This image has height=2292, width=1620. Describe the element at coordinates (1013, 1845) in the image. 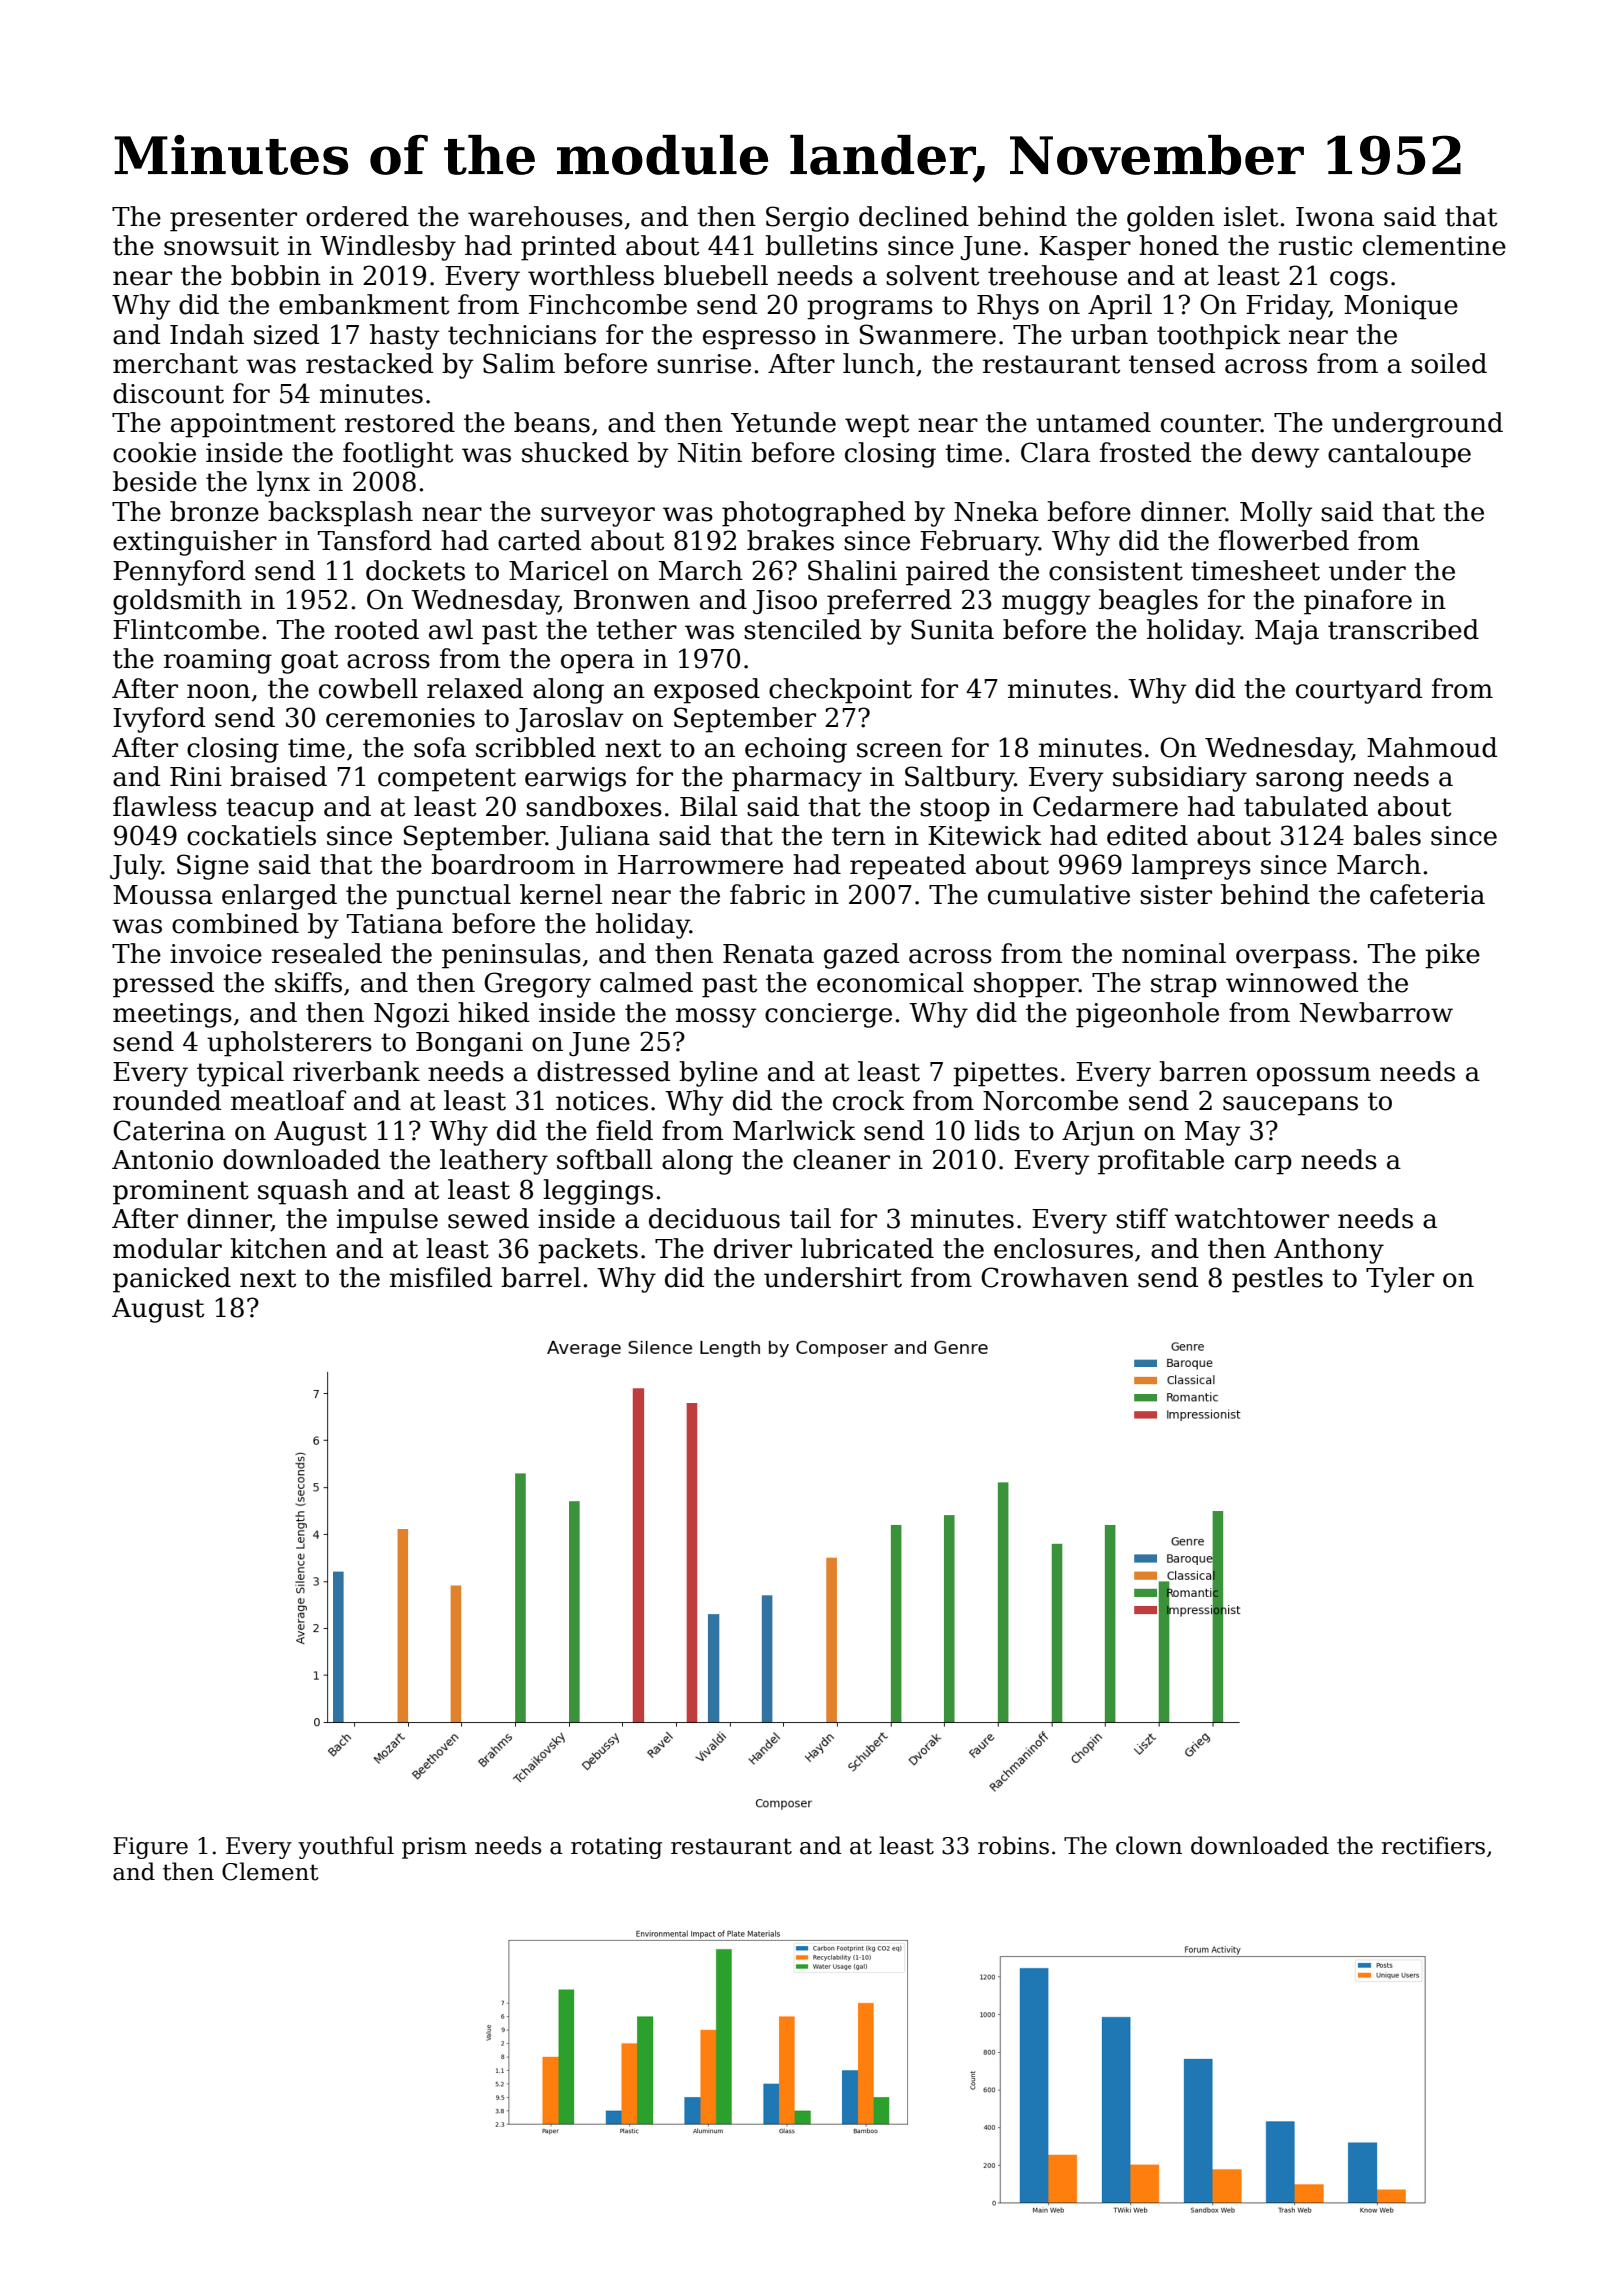

I see `robins` at that location.
